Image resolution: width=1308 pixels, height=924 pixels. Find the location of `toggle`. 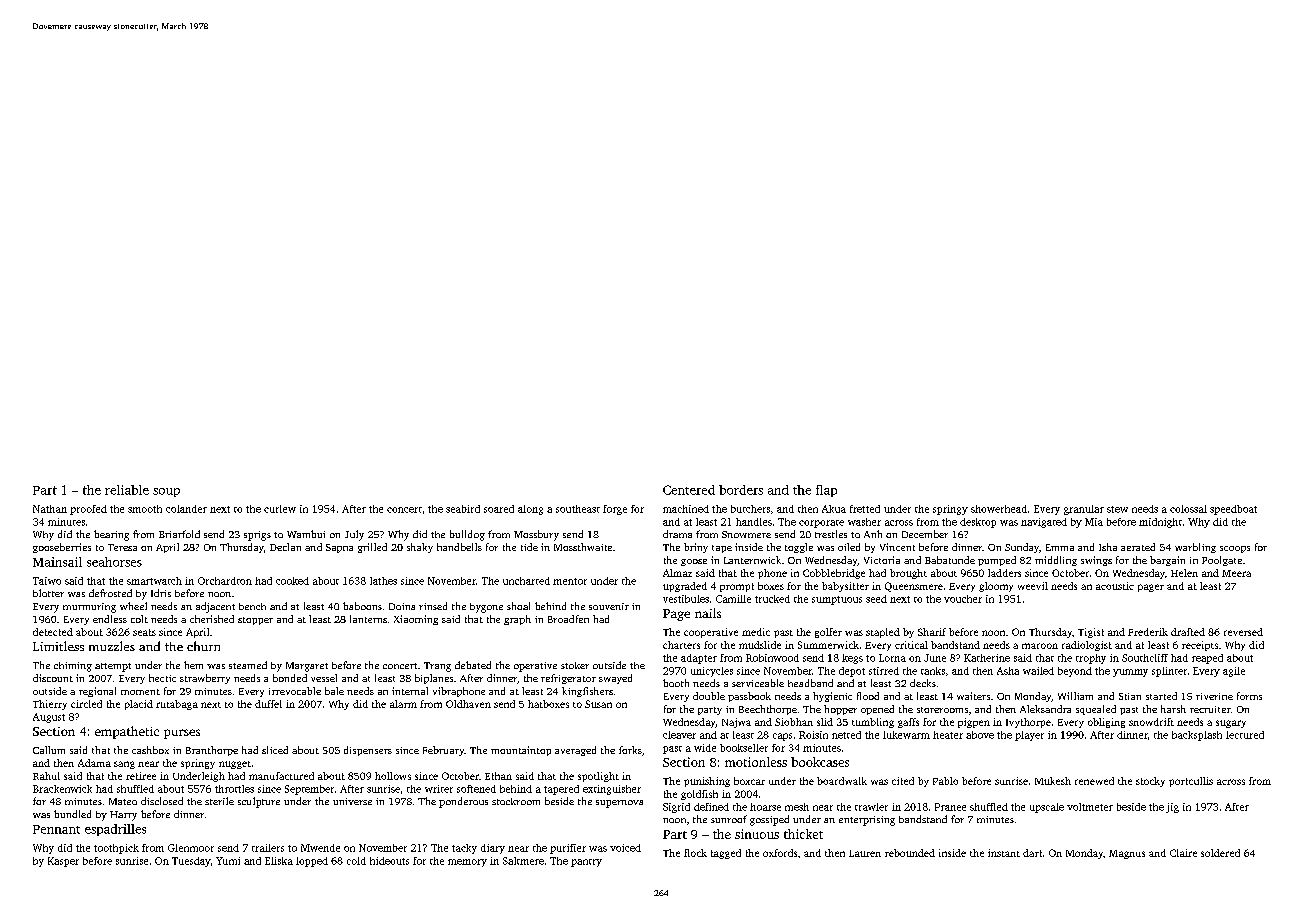

toggle is located at coordinates (799, 548).
